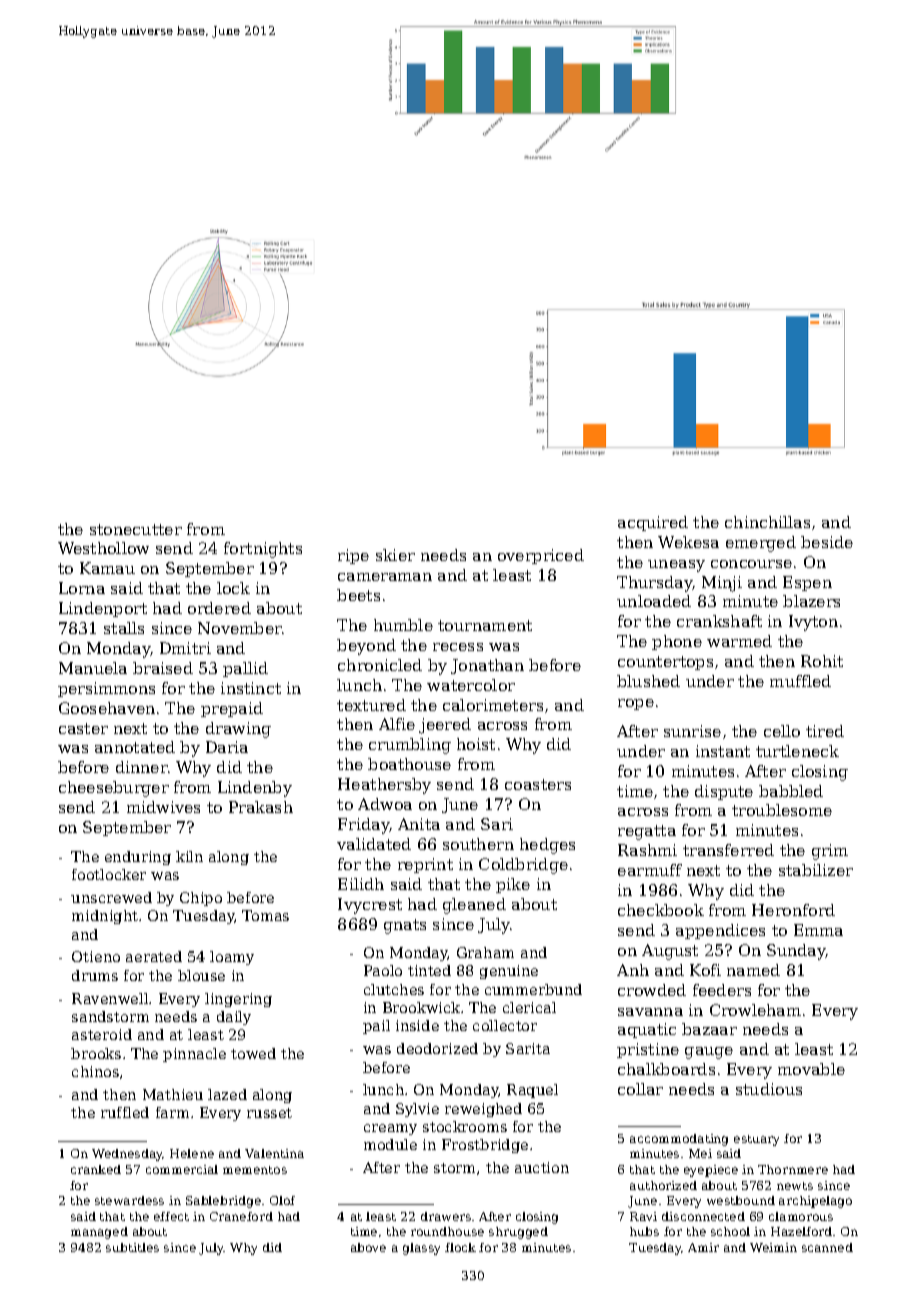 The image size is (924, 1308). I want to click on dinner, so click(142, 767).
